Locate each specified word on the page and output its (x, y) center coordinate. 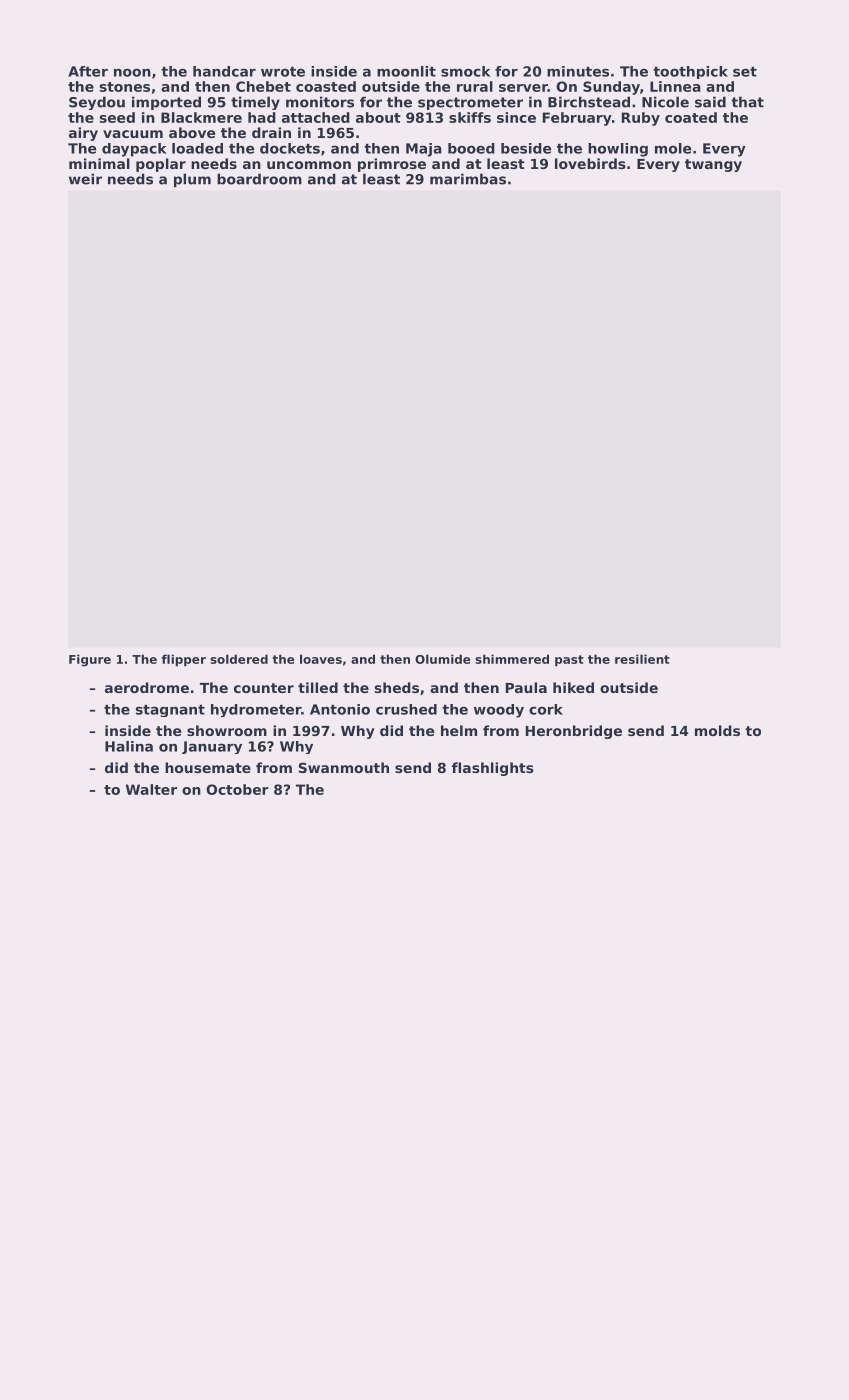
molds (717, 730)
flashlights (493, 769)
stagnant (170, 711)
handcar (224, 71)
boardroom (259, 179)
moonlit (406, 71)
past (569, 660)
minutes (578, 71)
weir (85, 179)
